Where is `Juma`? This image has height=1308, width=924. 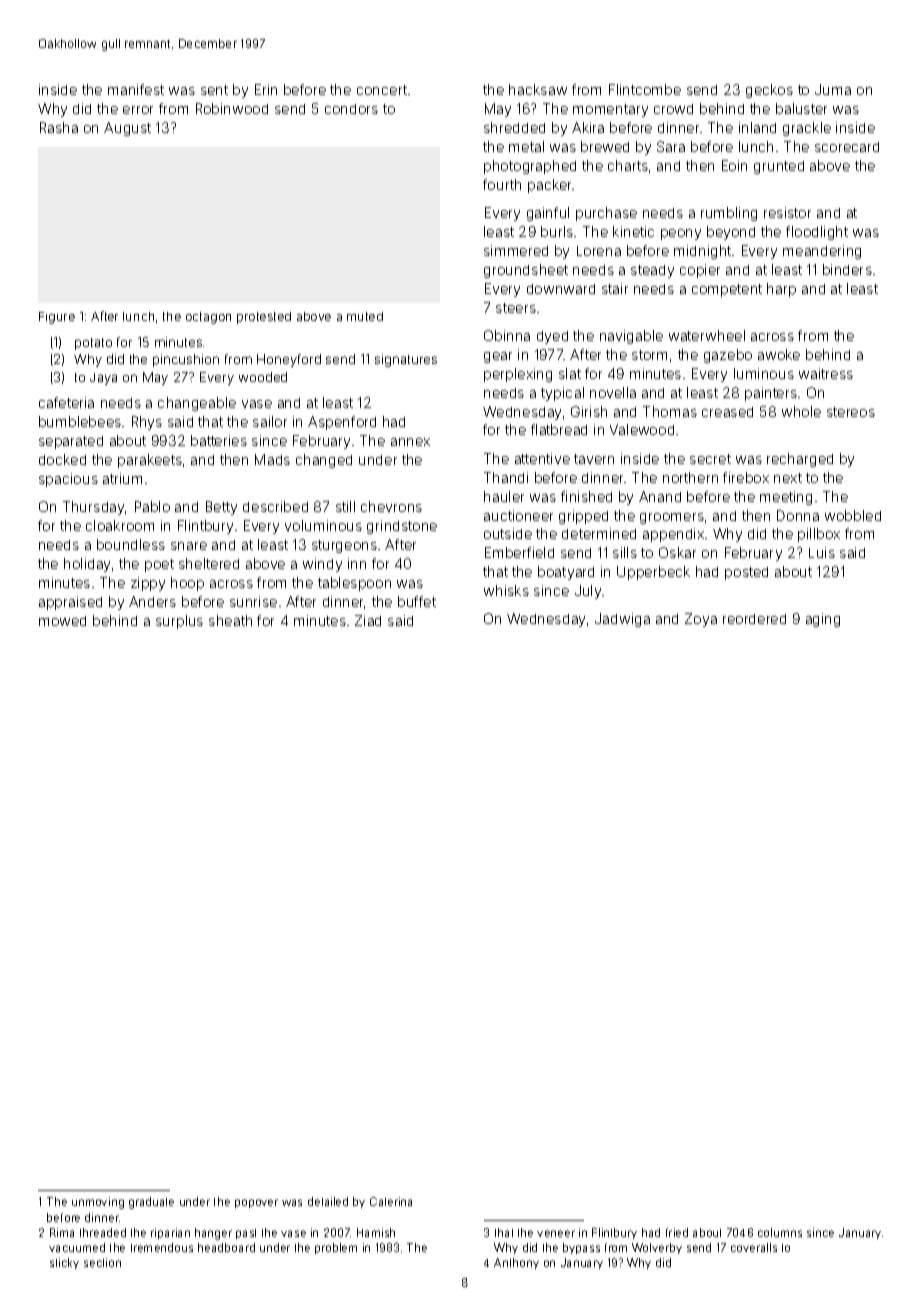
Juma is located at coordinates (833, 89).
